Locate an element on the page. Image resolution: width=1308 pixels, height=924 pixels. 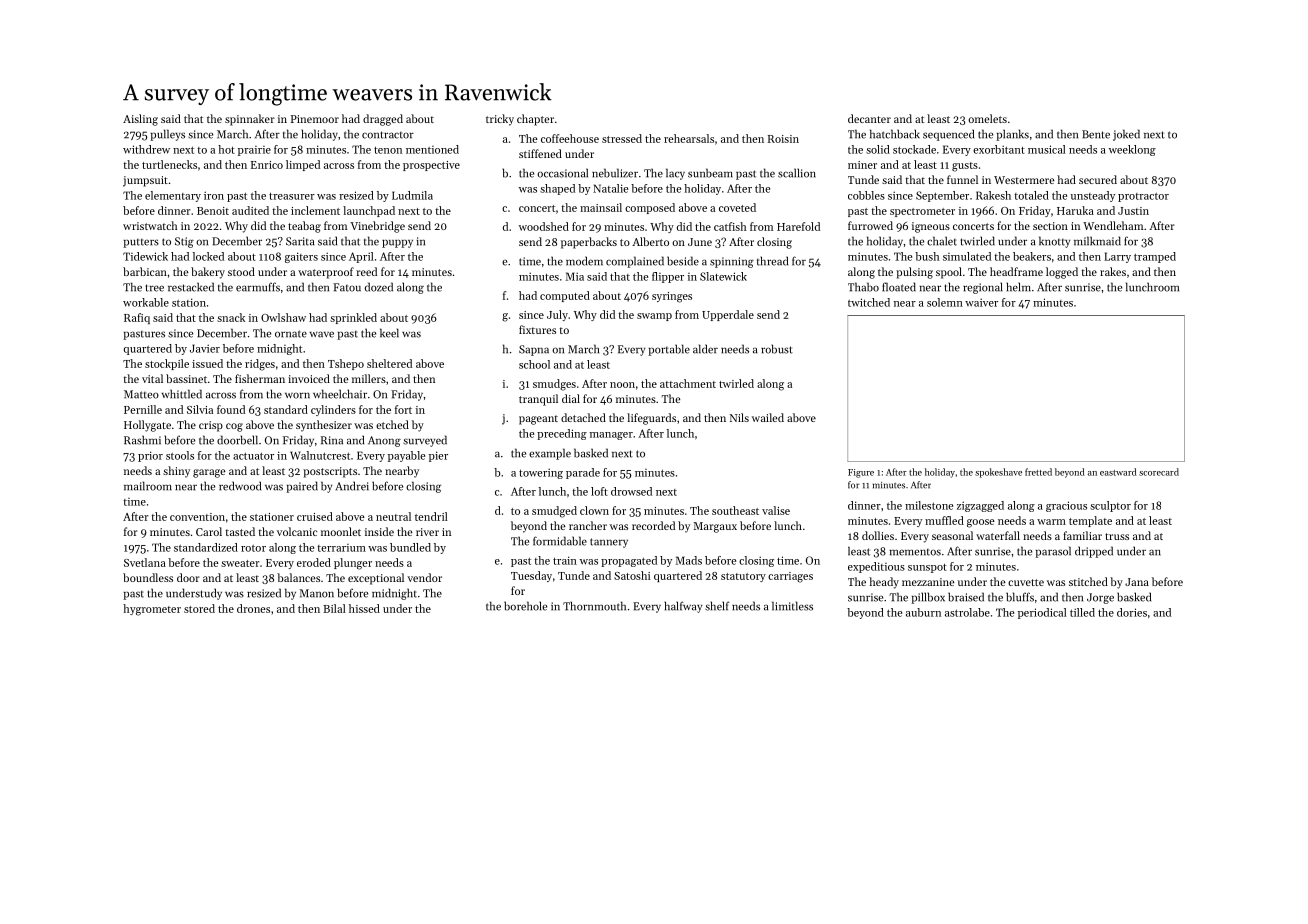
woodshed is located at coordinates (544, 226).
